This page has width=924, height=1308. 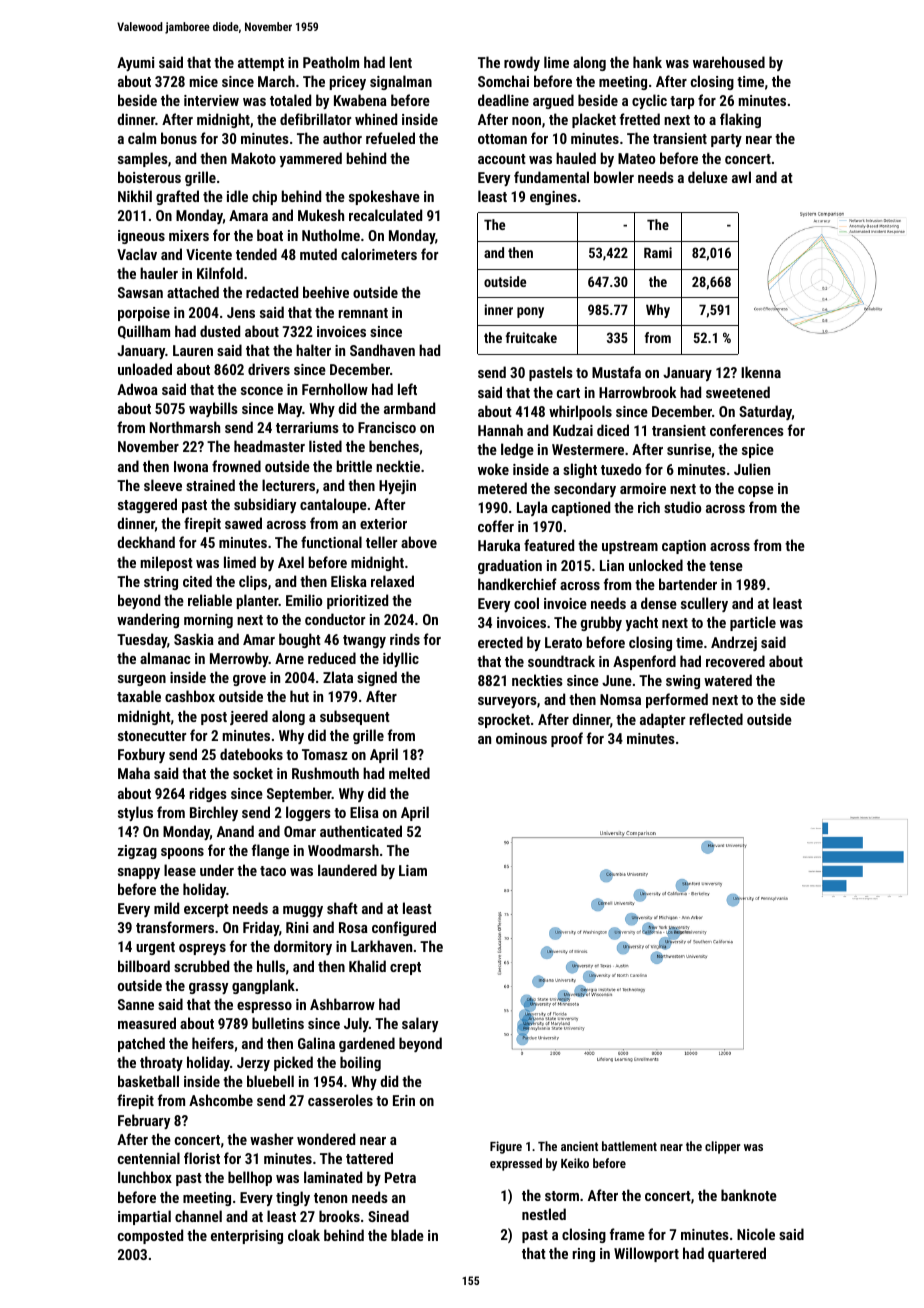 What do you see at coordinates (761, 372) in the page?
I see `Ikenna` at bounding box center [761, 372].
